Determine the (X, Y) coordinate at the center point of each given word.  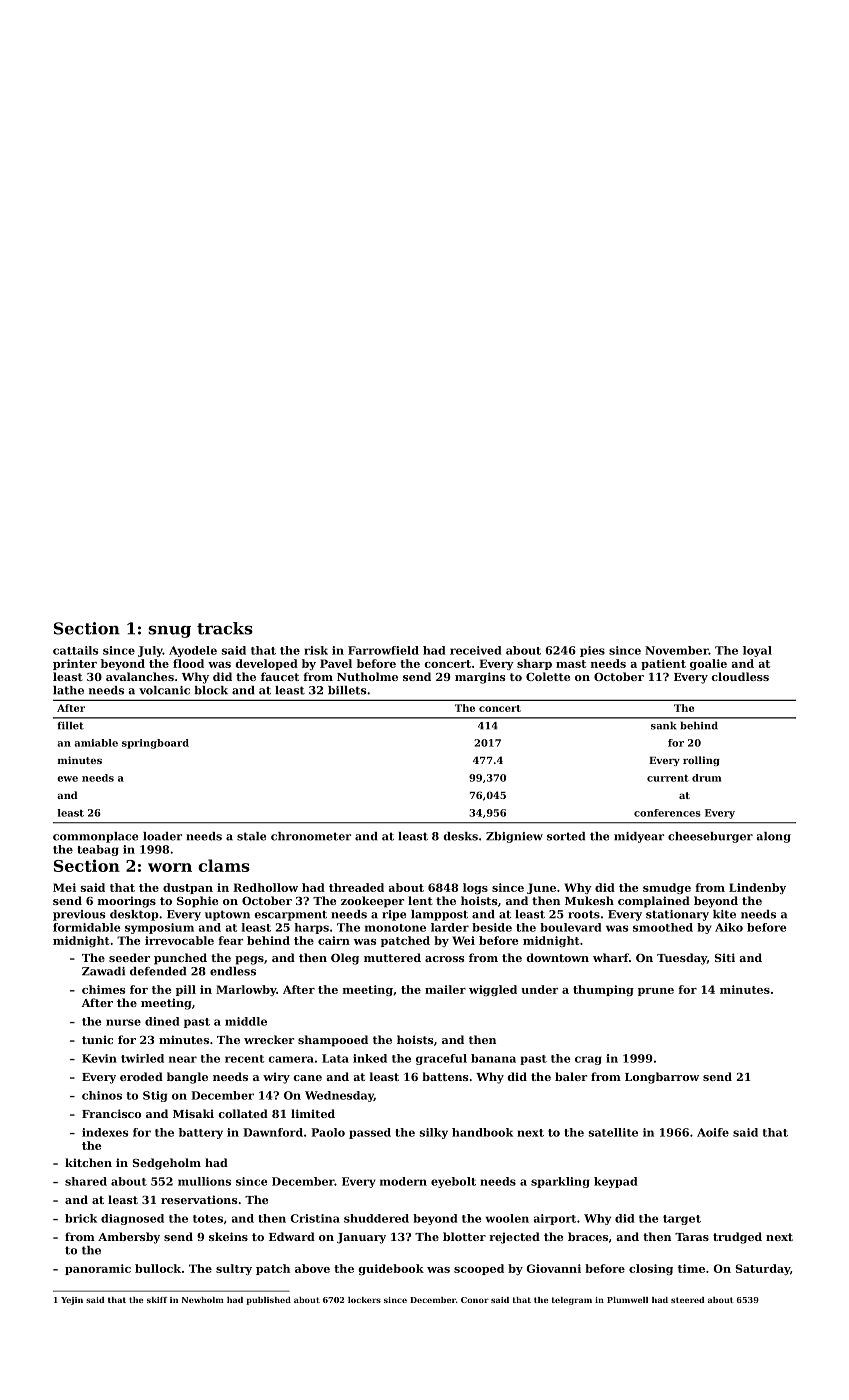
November (677, 650)
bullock (158, 1268)
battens (445, 1076)
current (668, 778)
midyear (639, 837)
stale (251, 836)
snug (169, 631)
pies (592, 651)
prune (656, 992)
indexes (105, 1132)
